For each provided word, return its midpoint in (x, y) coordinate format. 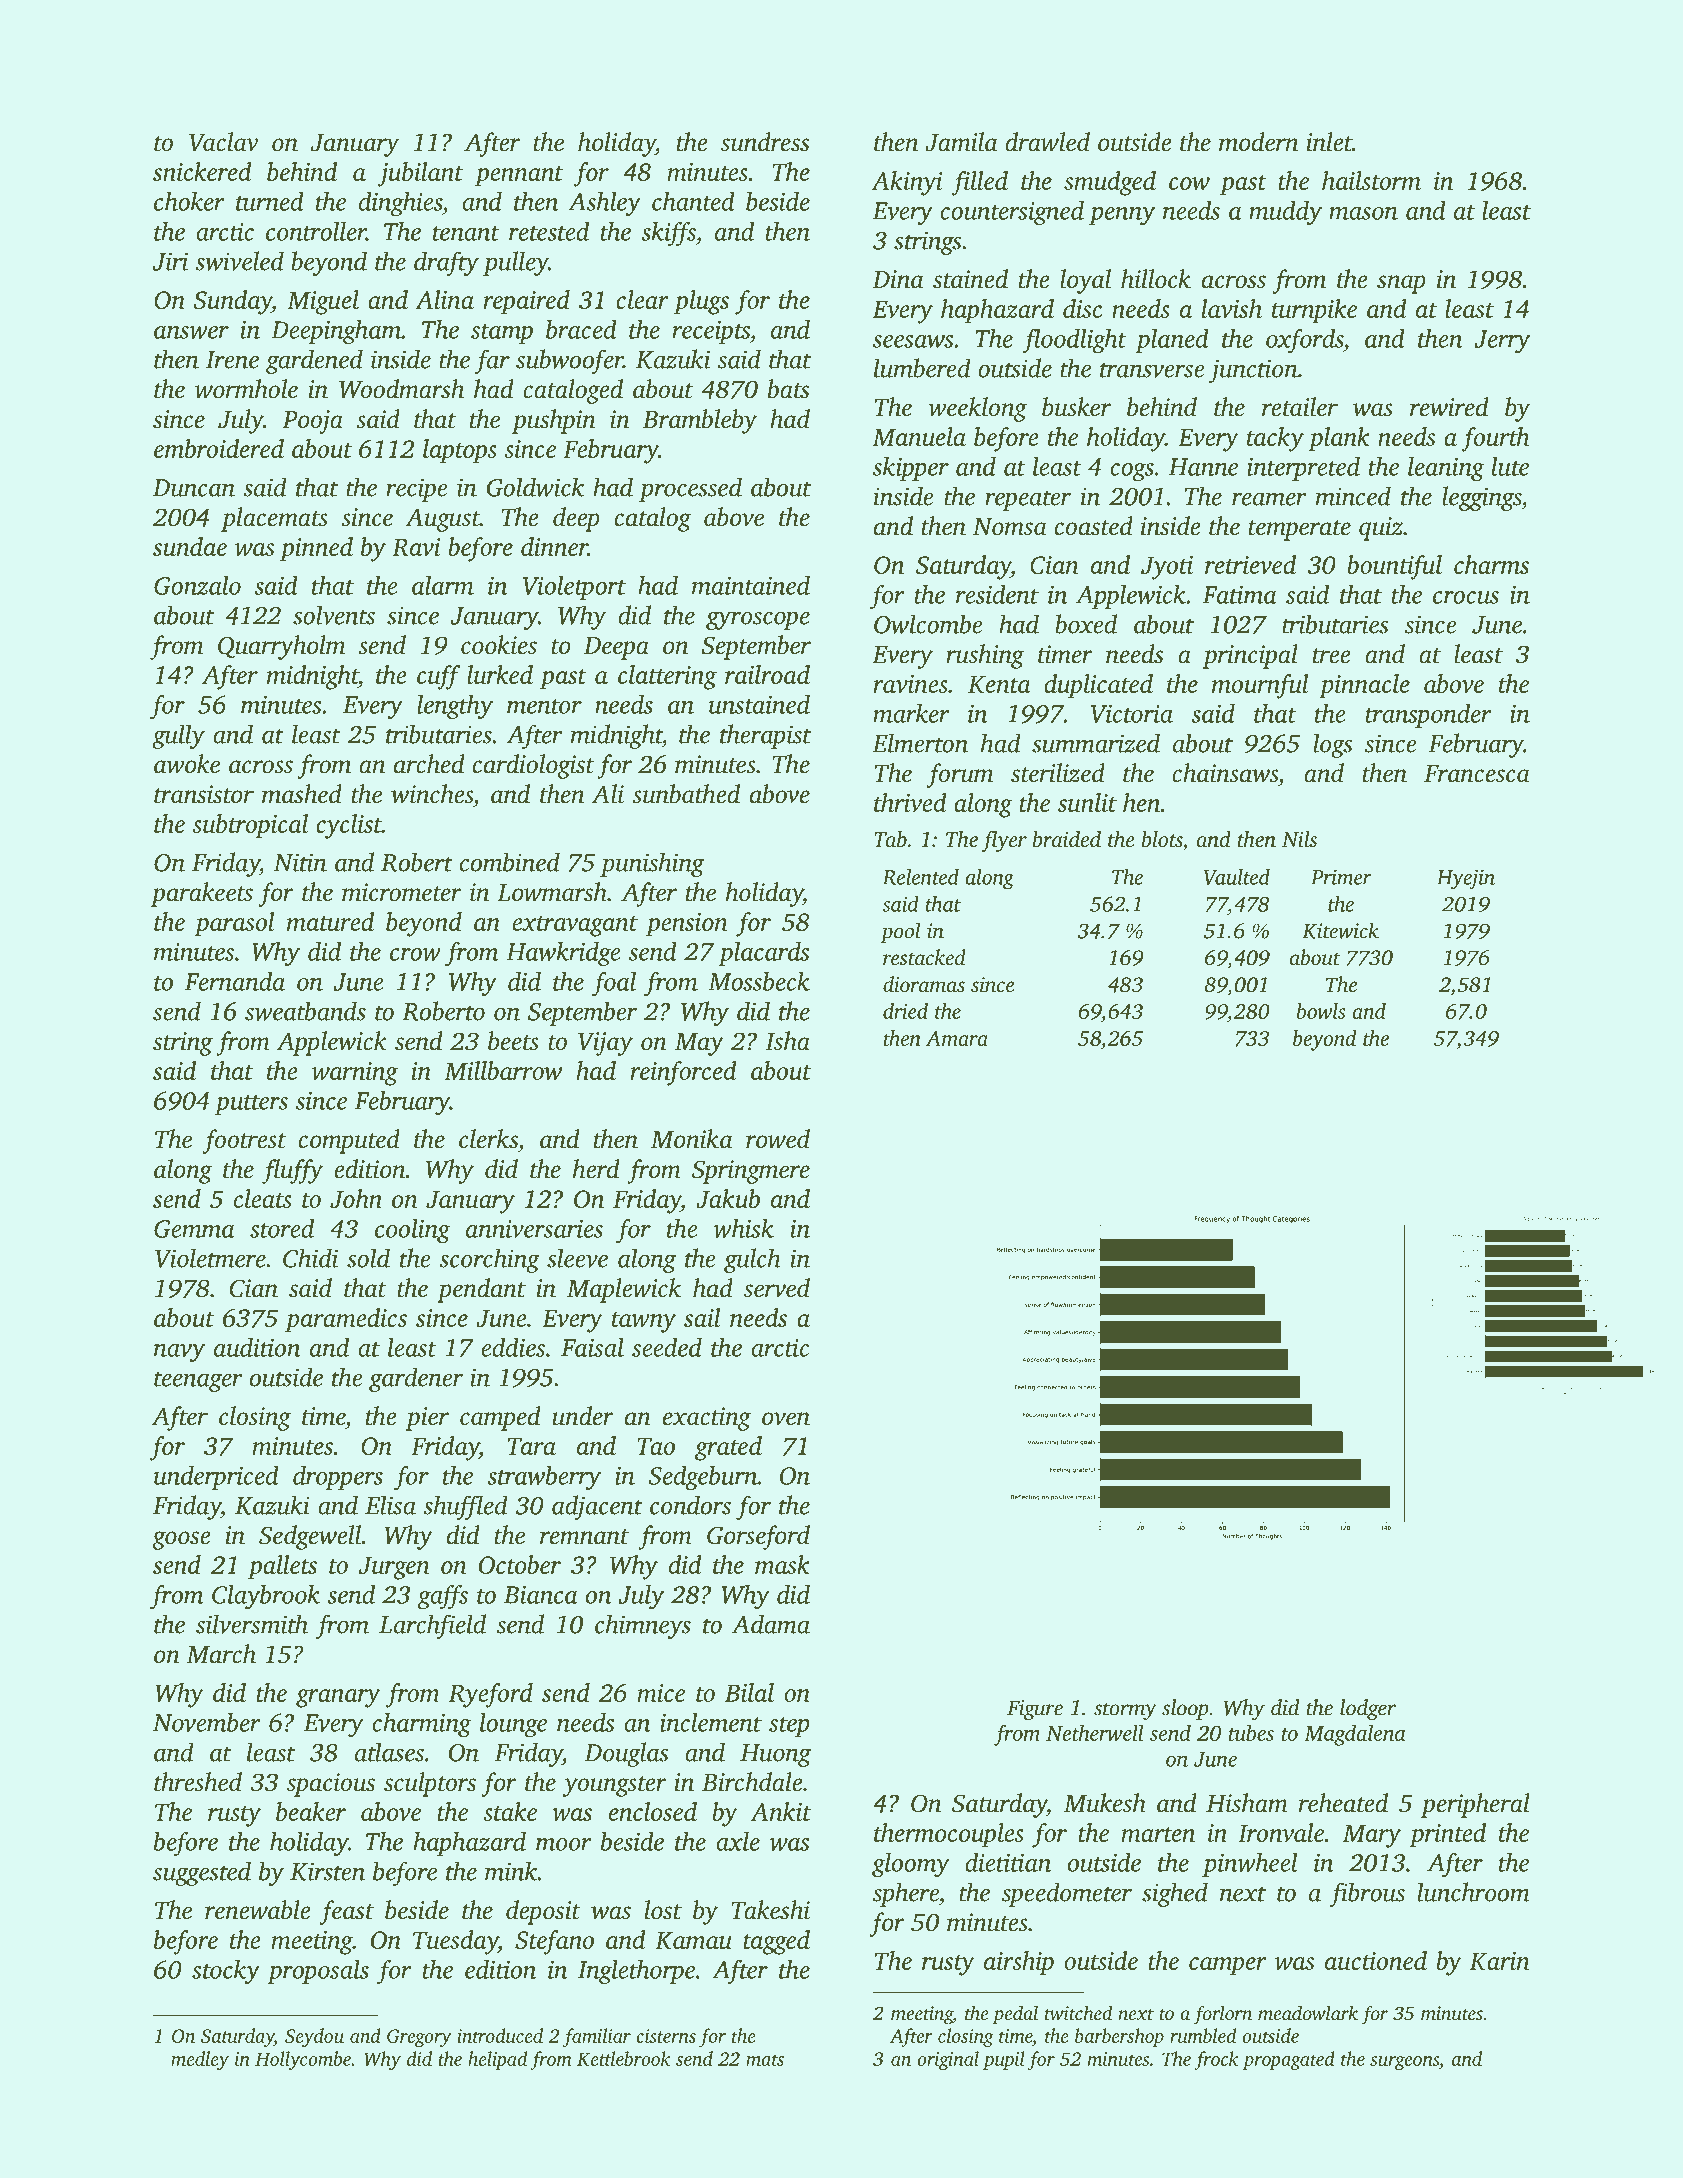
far (492, 361)
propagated (1288, 2060)
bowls (1321, 1011)
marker (911, 713)
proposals (318, 1972)
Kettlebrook (623, 2058)
